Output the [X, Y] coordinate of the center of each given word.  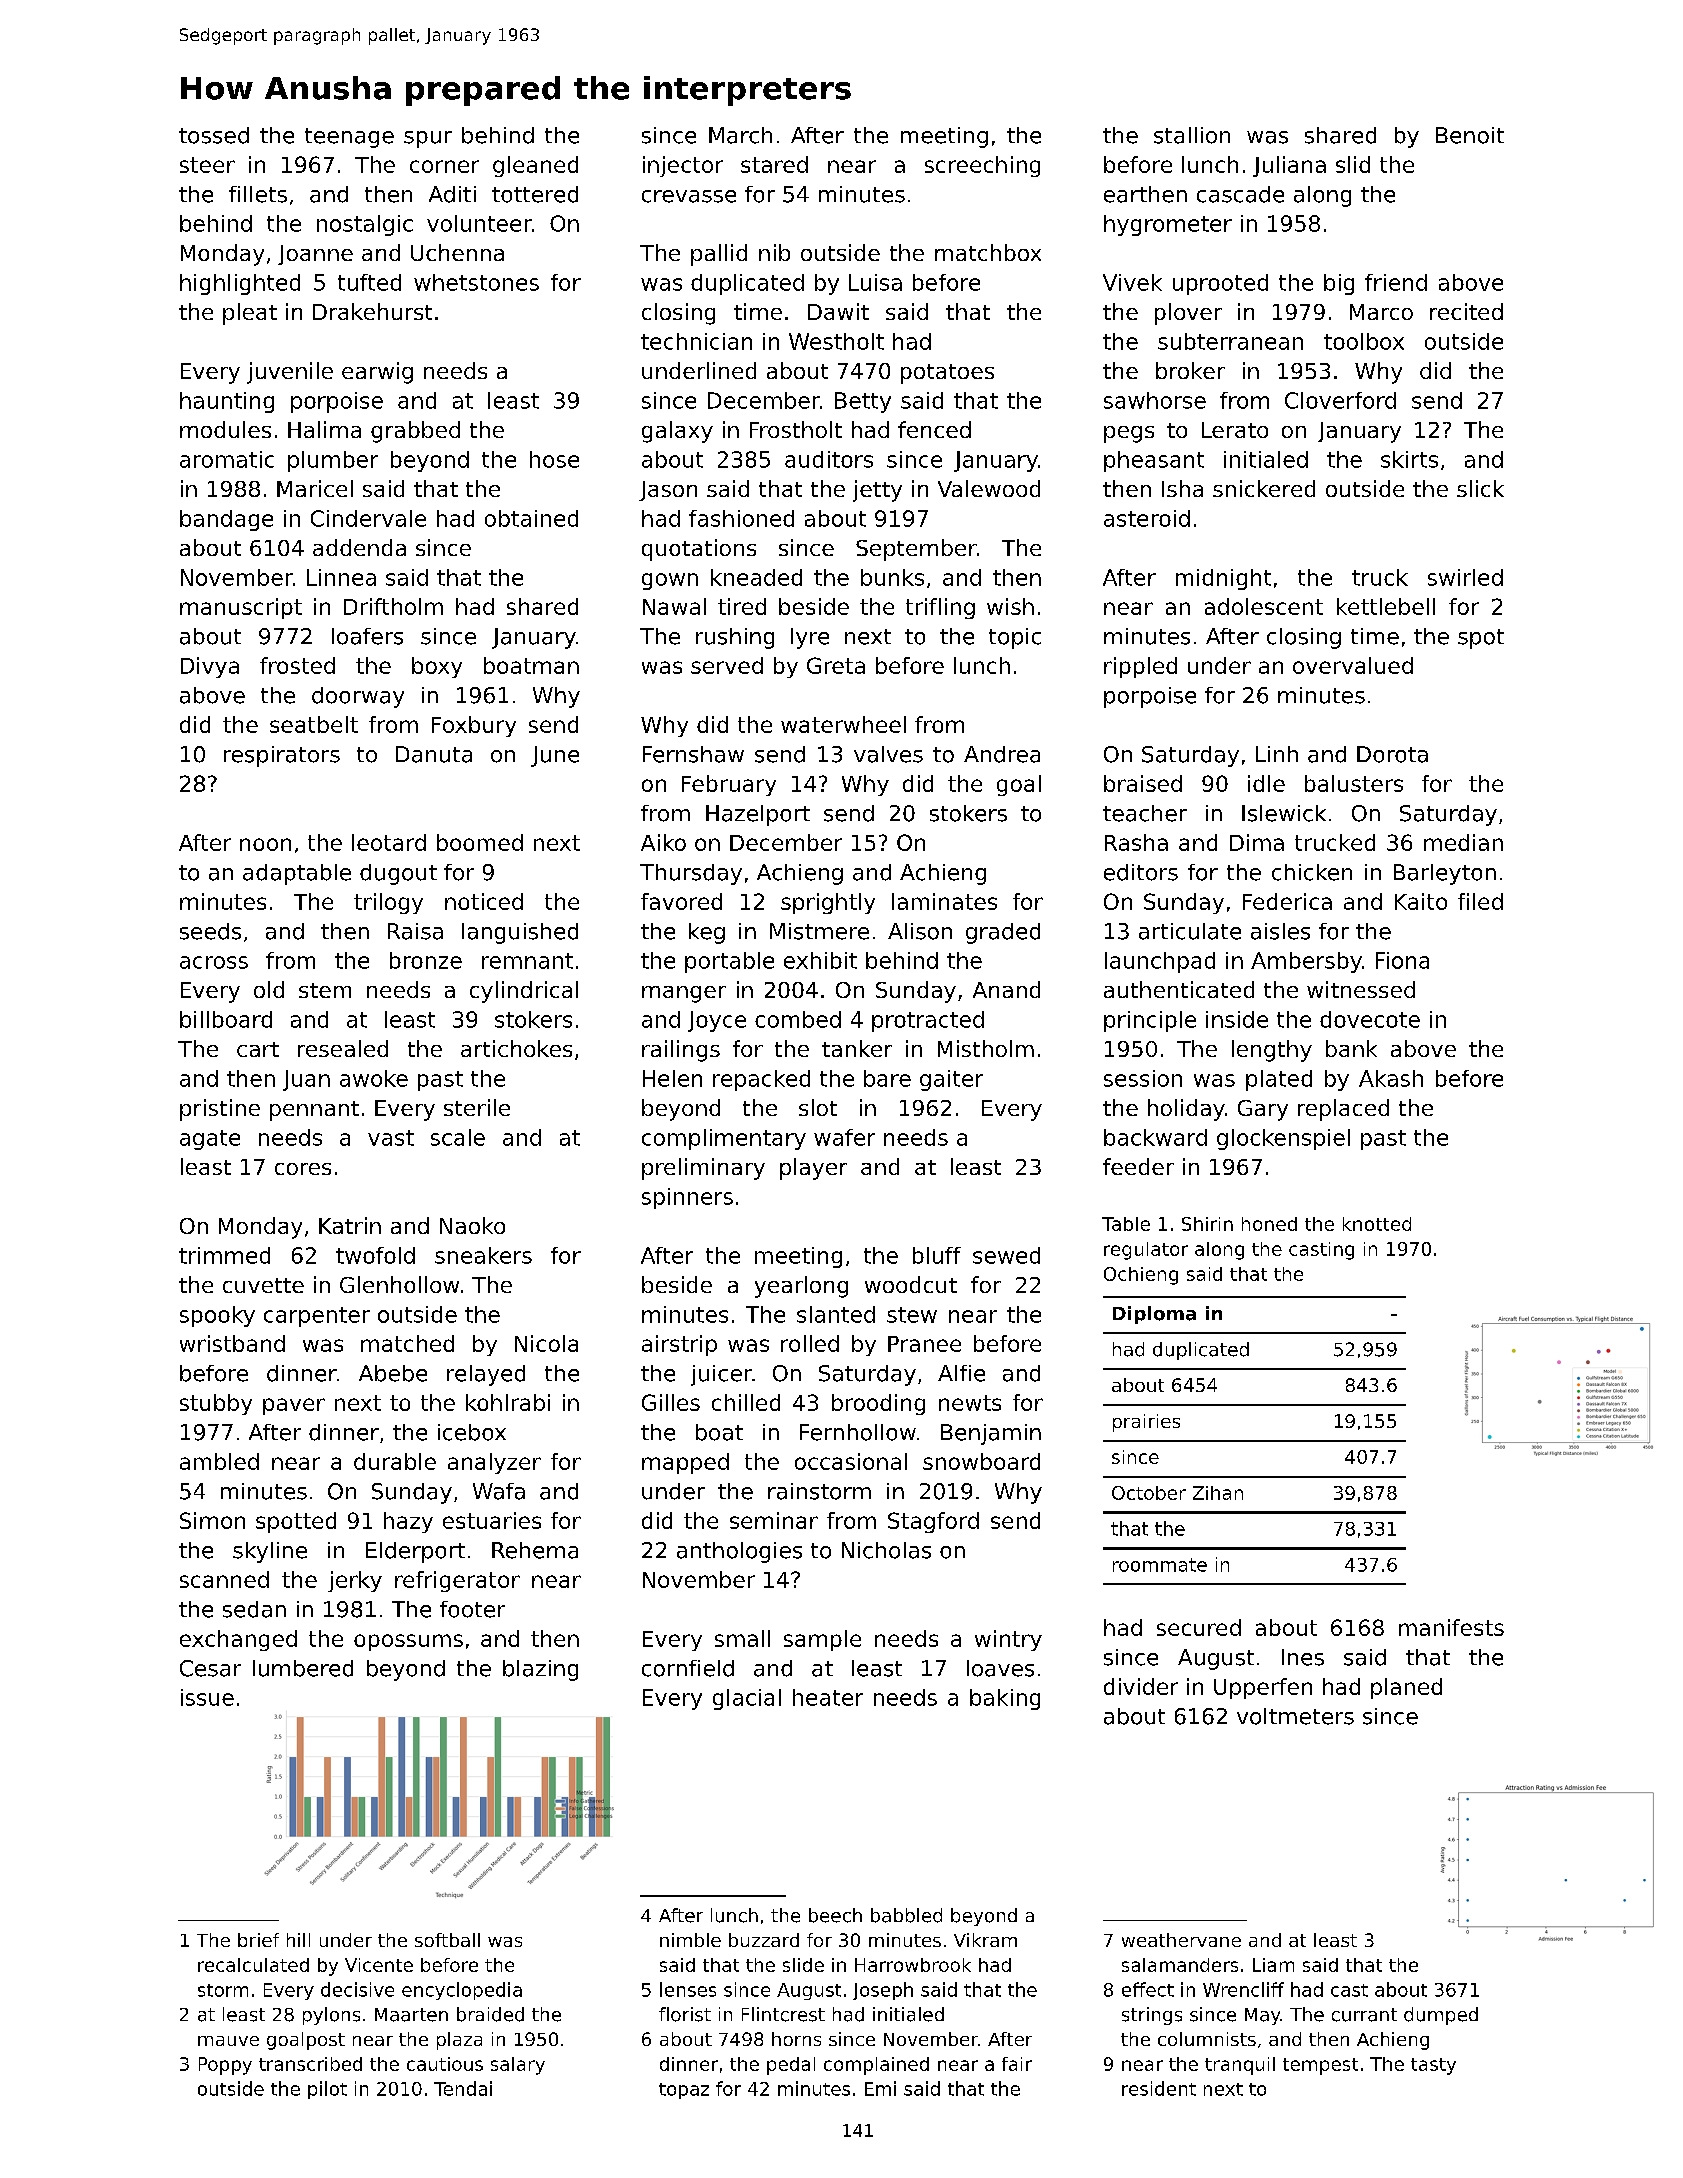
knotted [1377, 1224]
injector [683, 166]
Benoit [1470, 135]
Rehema [535, 1550]
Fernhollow [858, 1432]
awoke [374, 1078]
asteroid [1147, 518]
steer [207, 165]
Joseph [883, 1991]
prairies [1146, 1423]
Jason [668, 491]
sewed [1006, 1255]
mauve [228, 2041]
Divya [210, 667]
